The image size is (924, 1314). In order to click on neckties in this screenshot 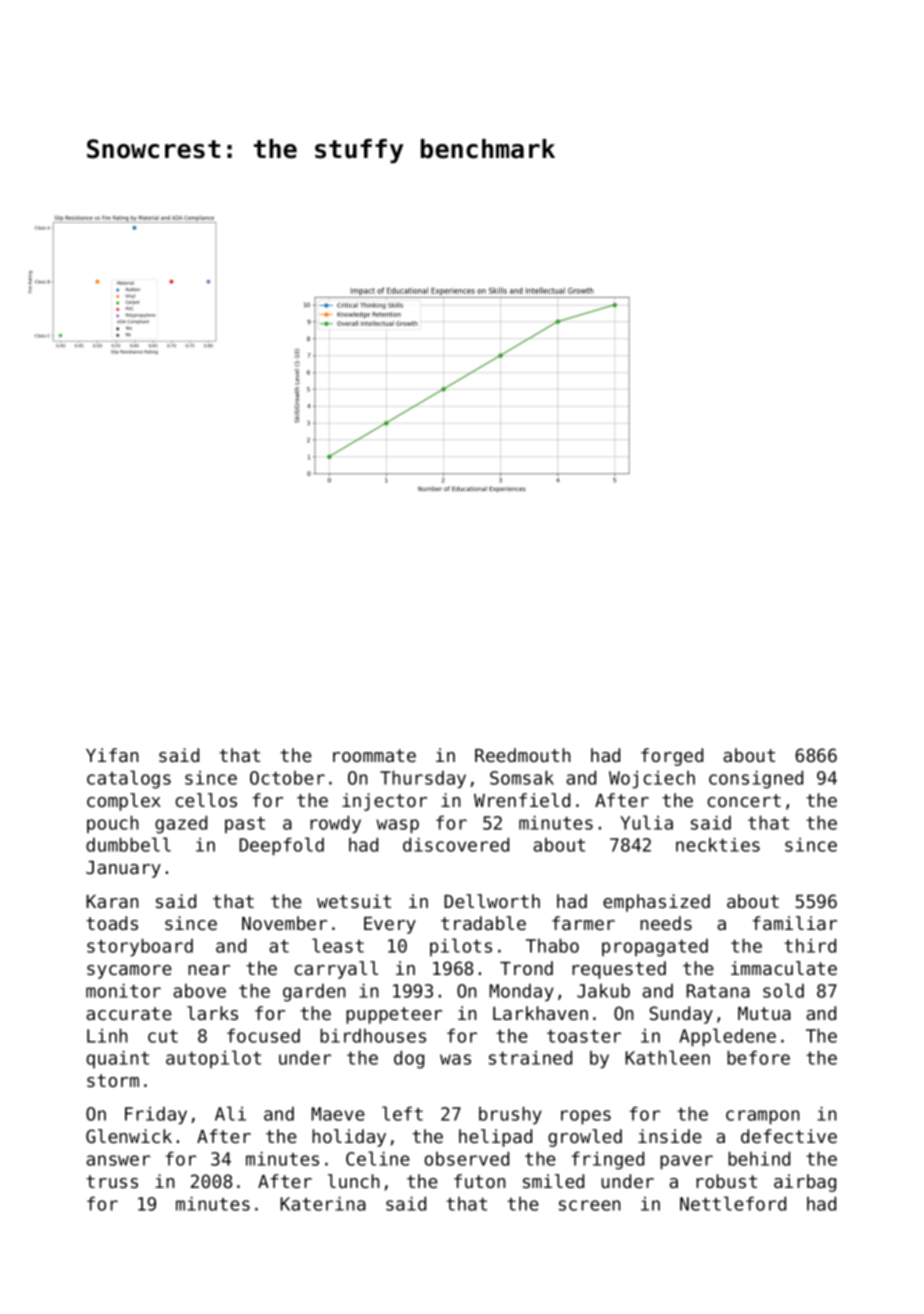, I will do `click(718, 845)`.
